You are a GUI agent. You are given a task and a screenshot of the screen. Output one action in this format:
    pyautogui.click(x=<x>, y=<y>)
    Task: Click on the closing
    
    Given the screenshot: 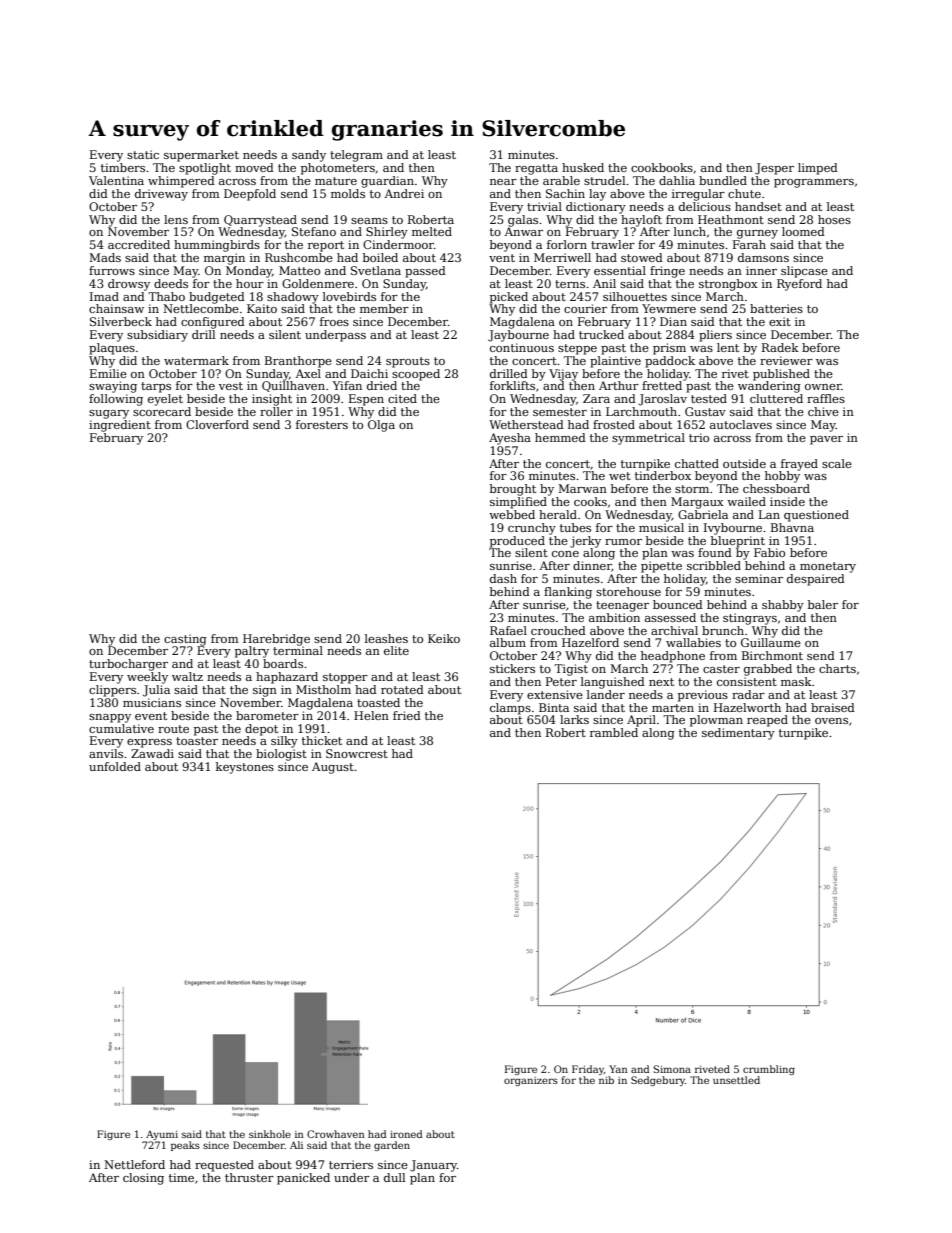 What is the action you would take?
    pyautogui.click(x=143, y=1179)
